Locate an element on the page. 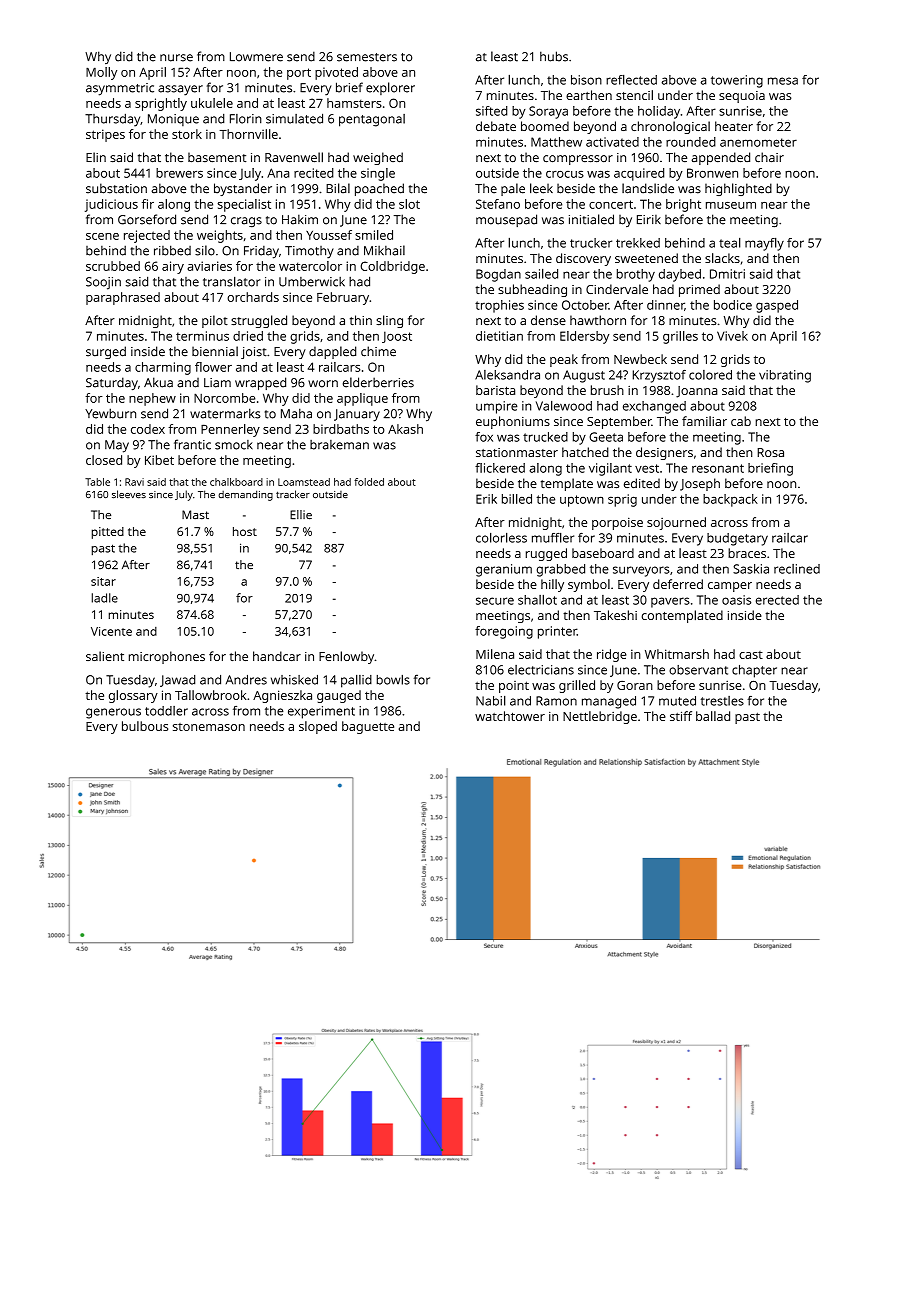  mesa is located at coordinates (783, 81).
